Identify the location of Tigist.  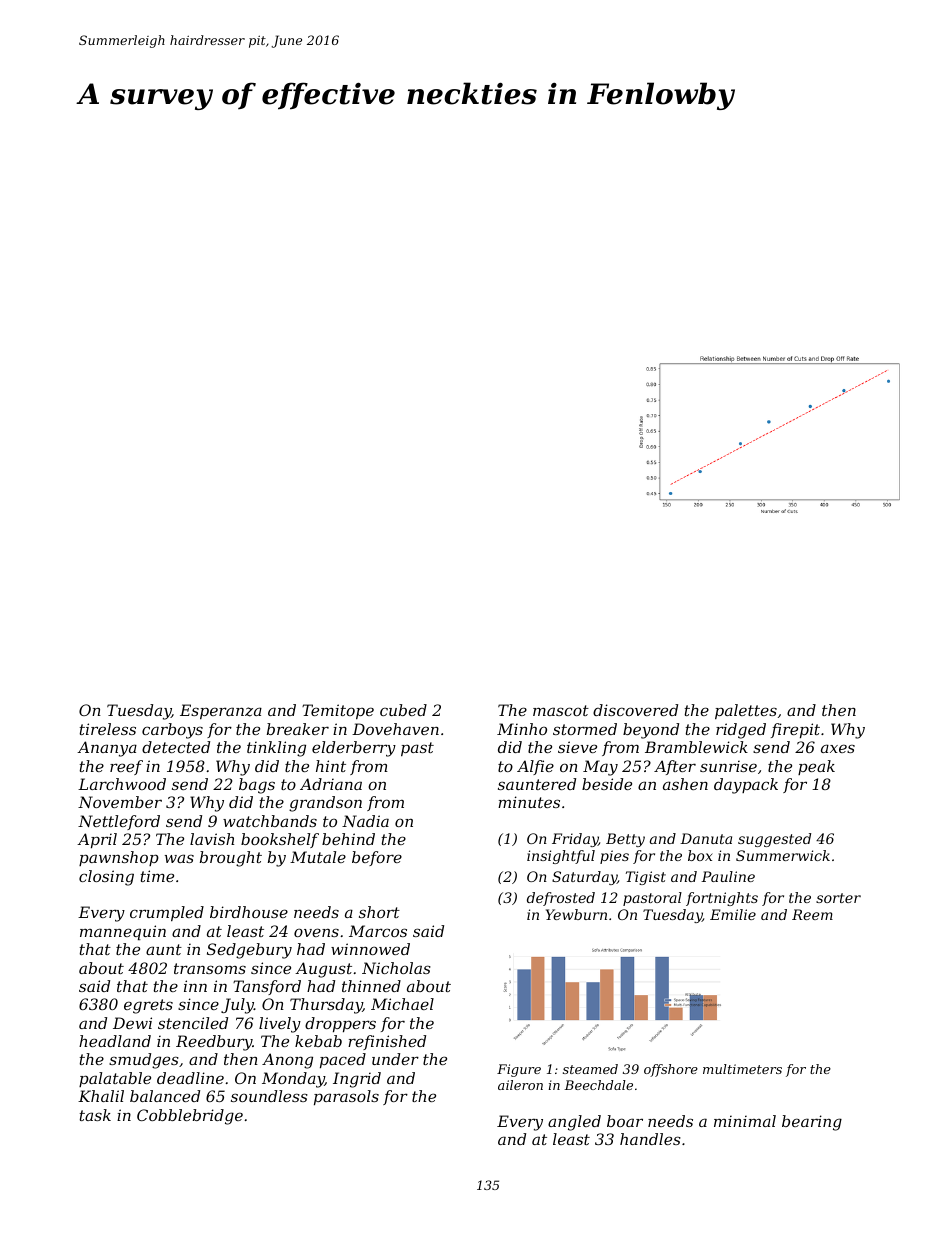
(646, 878).
